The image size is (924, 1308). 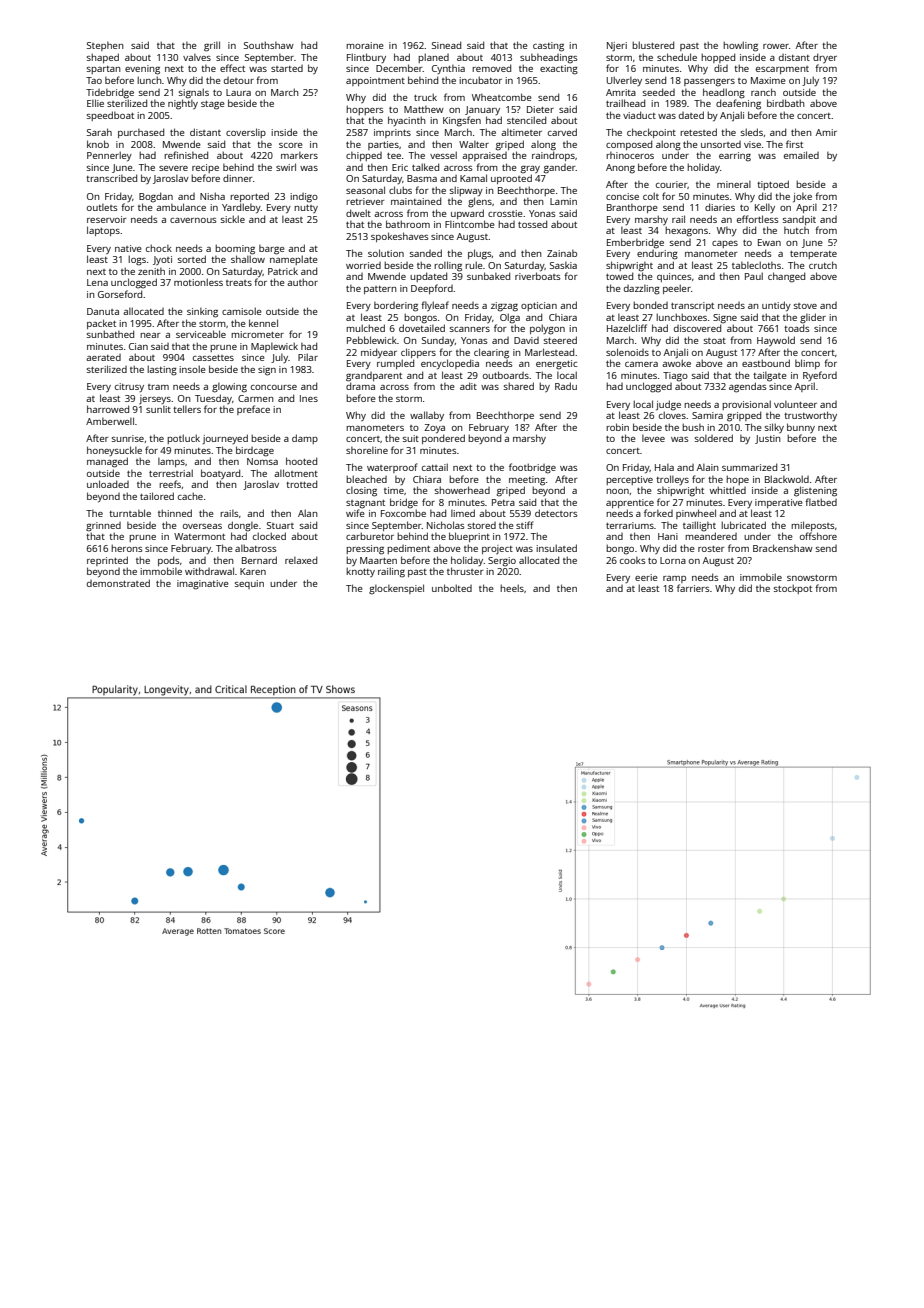 I want to click on howling, so click(x=740, y=46).
